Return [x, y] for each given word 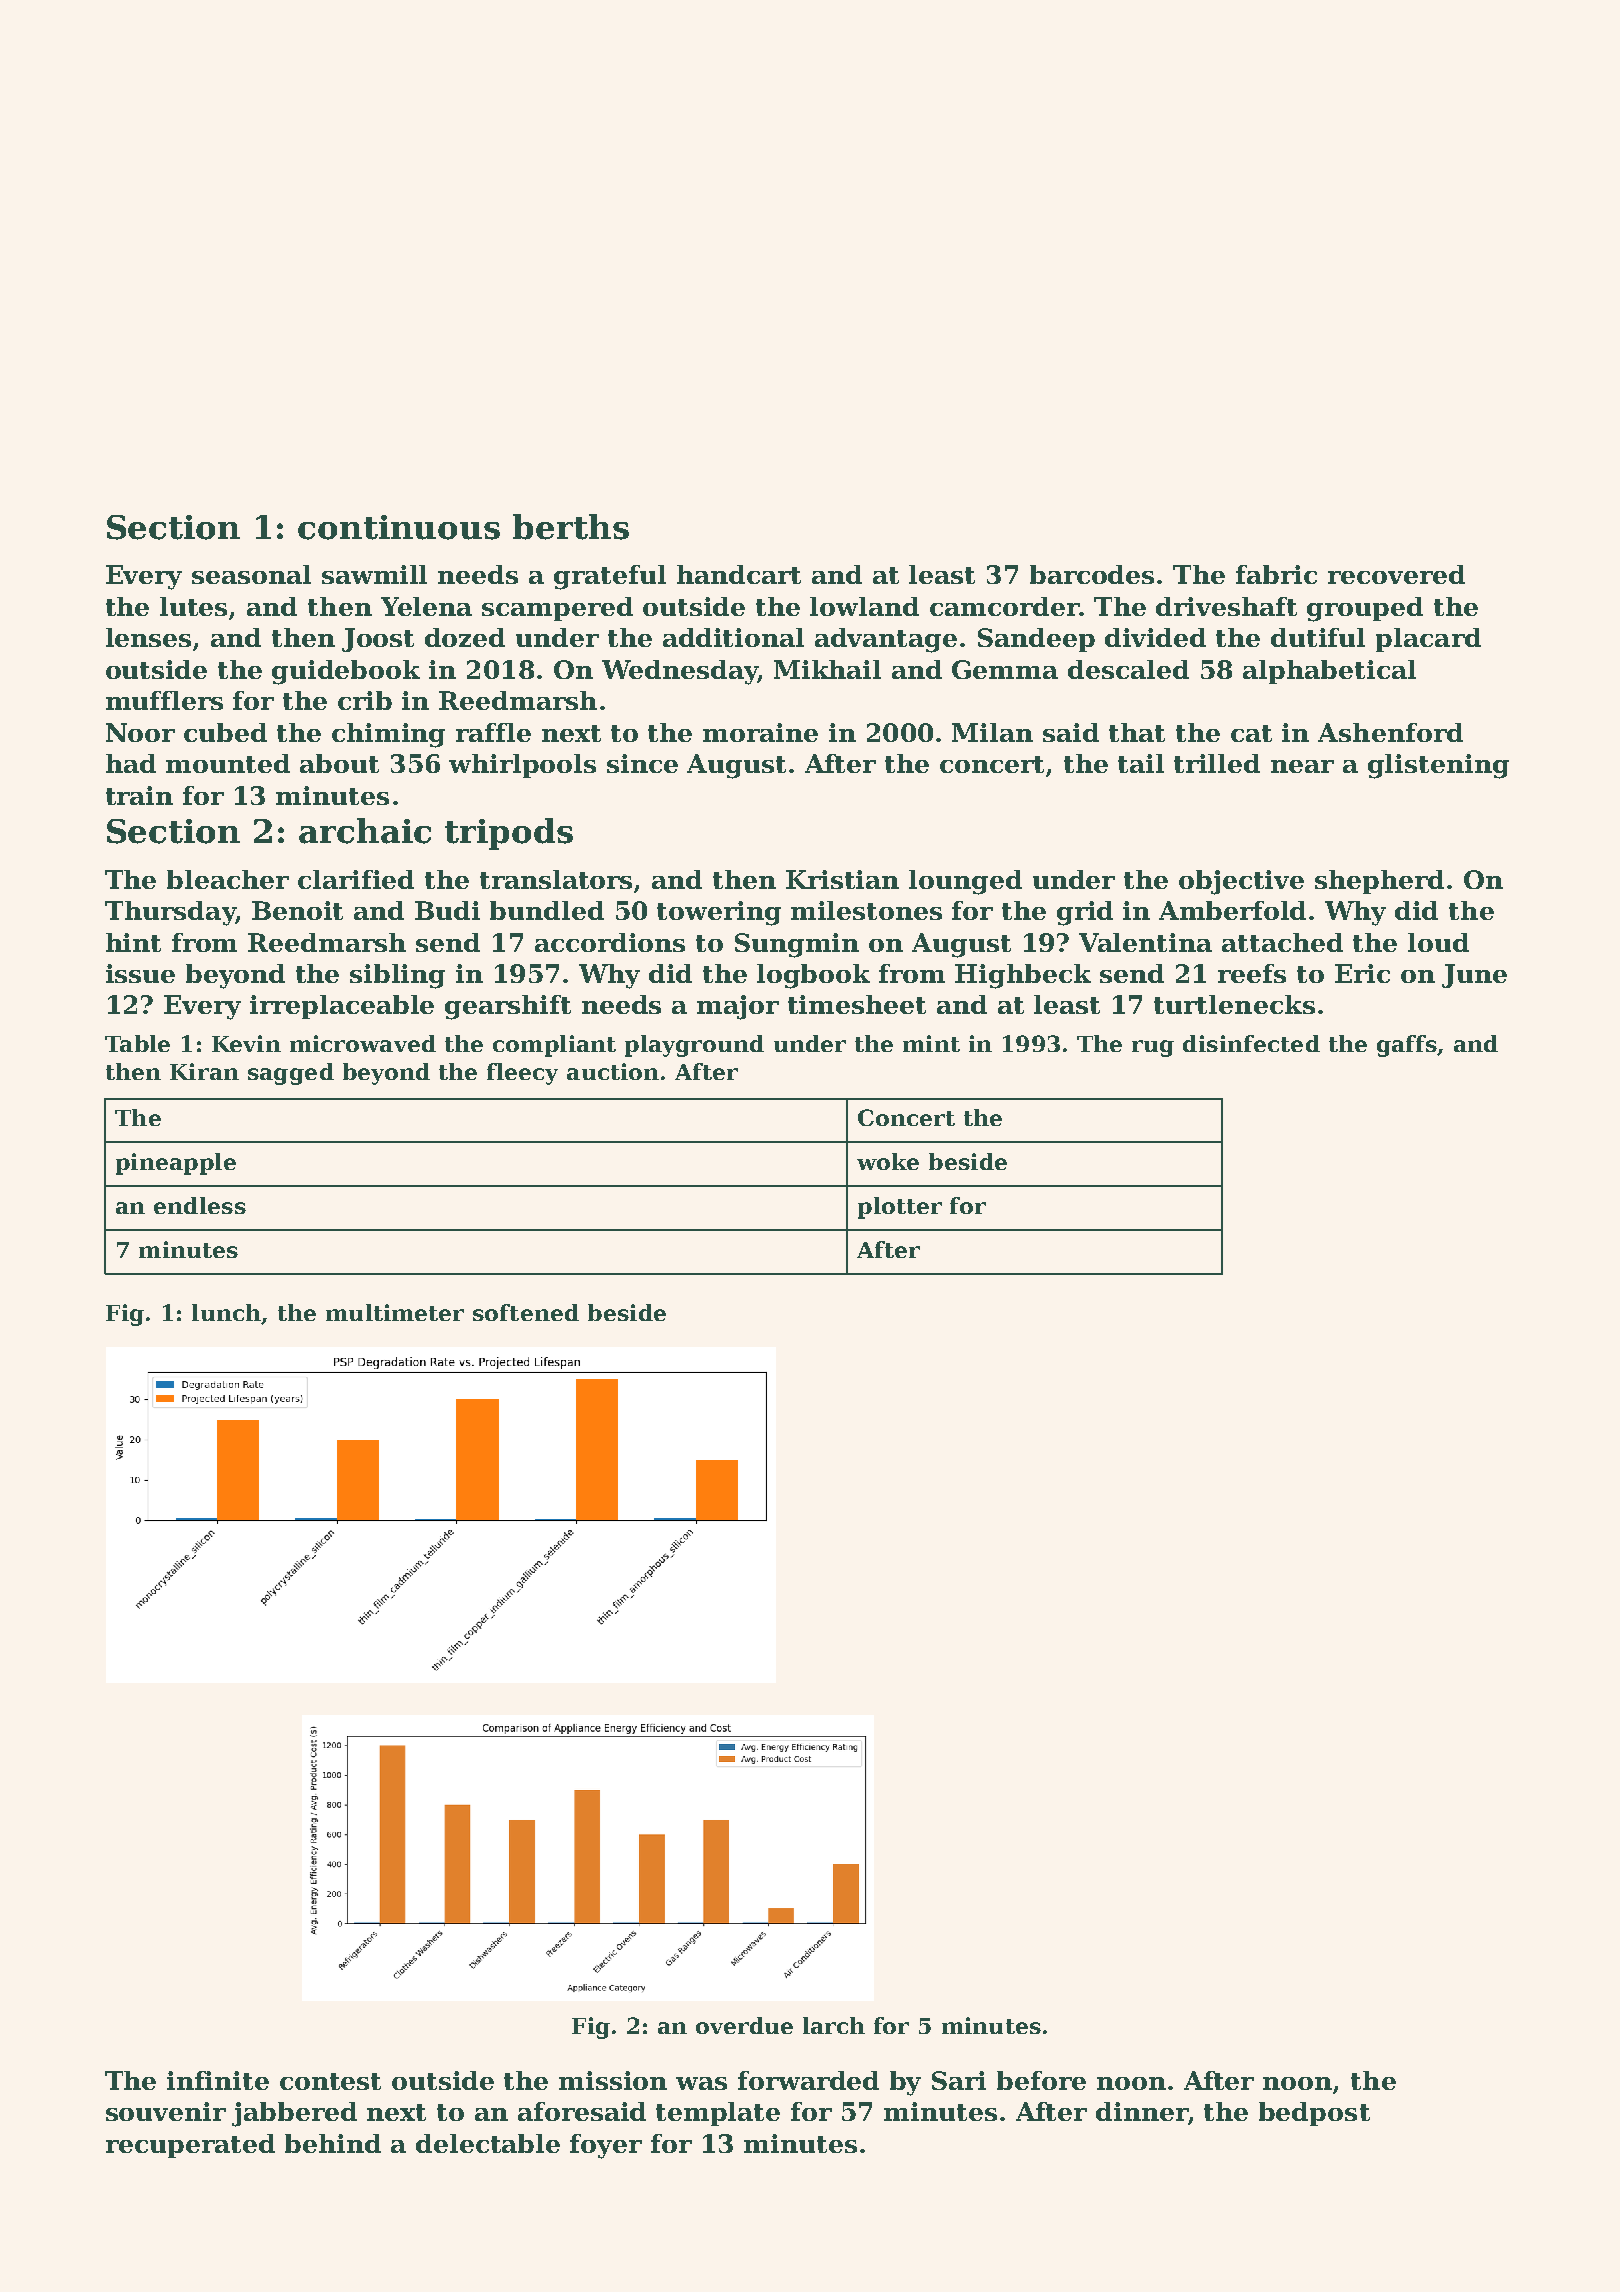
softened [526, 1312]
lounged [965, 882]
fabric [1276, 574]
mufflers [164, 700]
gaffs [1407, 1046]
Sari [959, 2080]
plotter [900, 1208]
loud [1438, 942]
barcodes [1092, 574]
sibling [397, 976]
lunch [226, 1312]
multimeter [395, 1312]
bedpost [1314, 2114]
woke [888, 1161]
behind [333, 2143]
